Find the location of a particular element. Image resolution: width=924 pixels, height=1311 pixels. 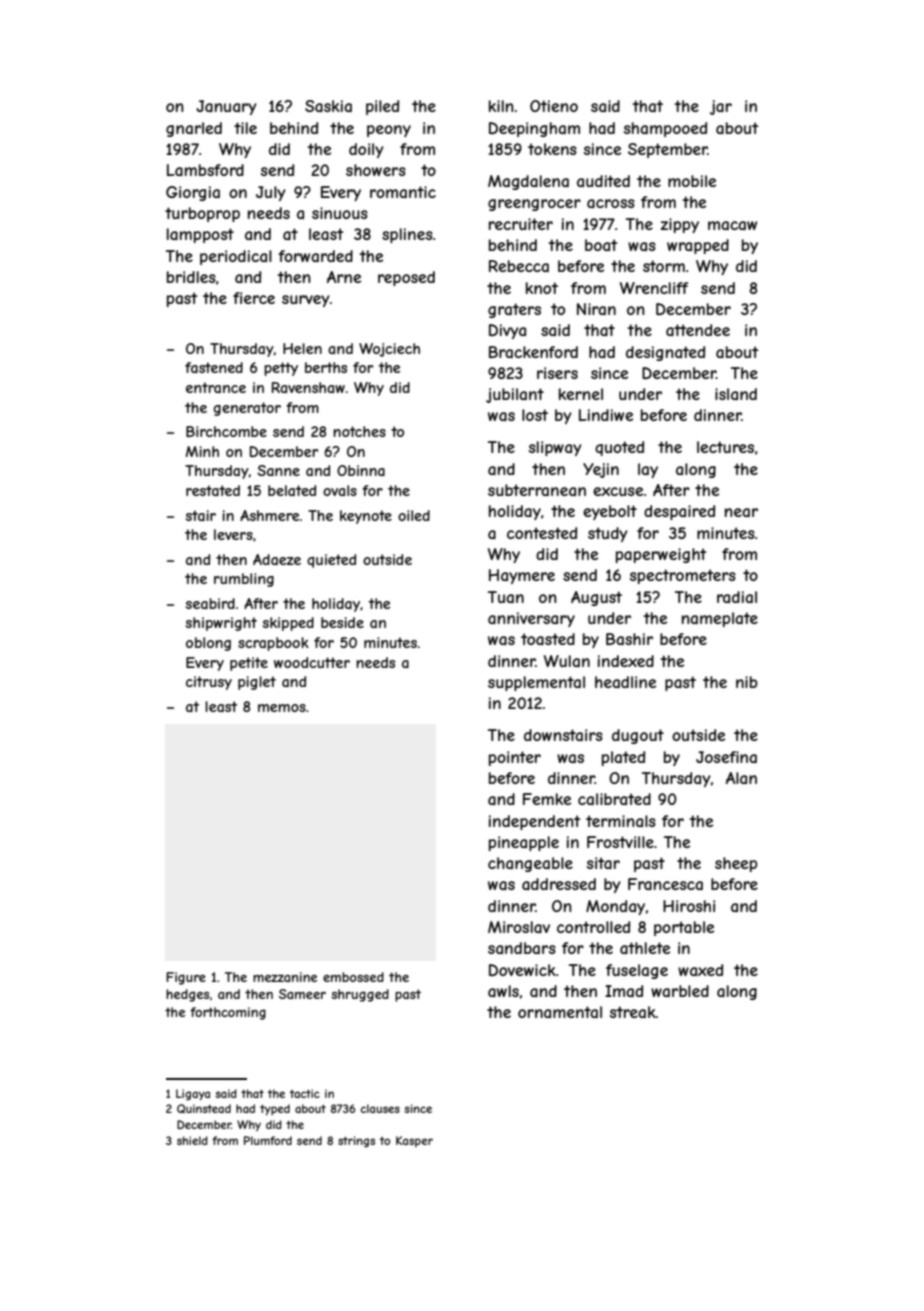

kiln is located at coordinates (501, 106).
